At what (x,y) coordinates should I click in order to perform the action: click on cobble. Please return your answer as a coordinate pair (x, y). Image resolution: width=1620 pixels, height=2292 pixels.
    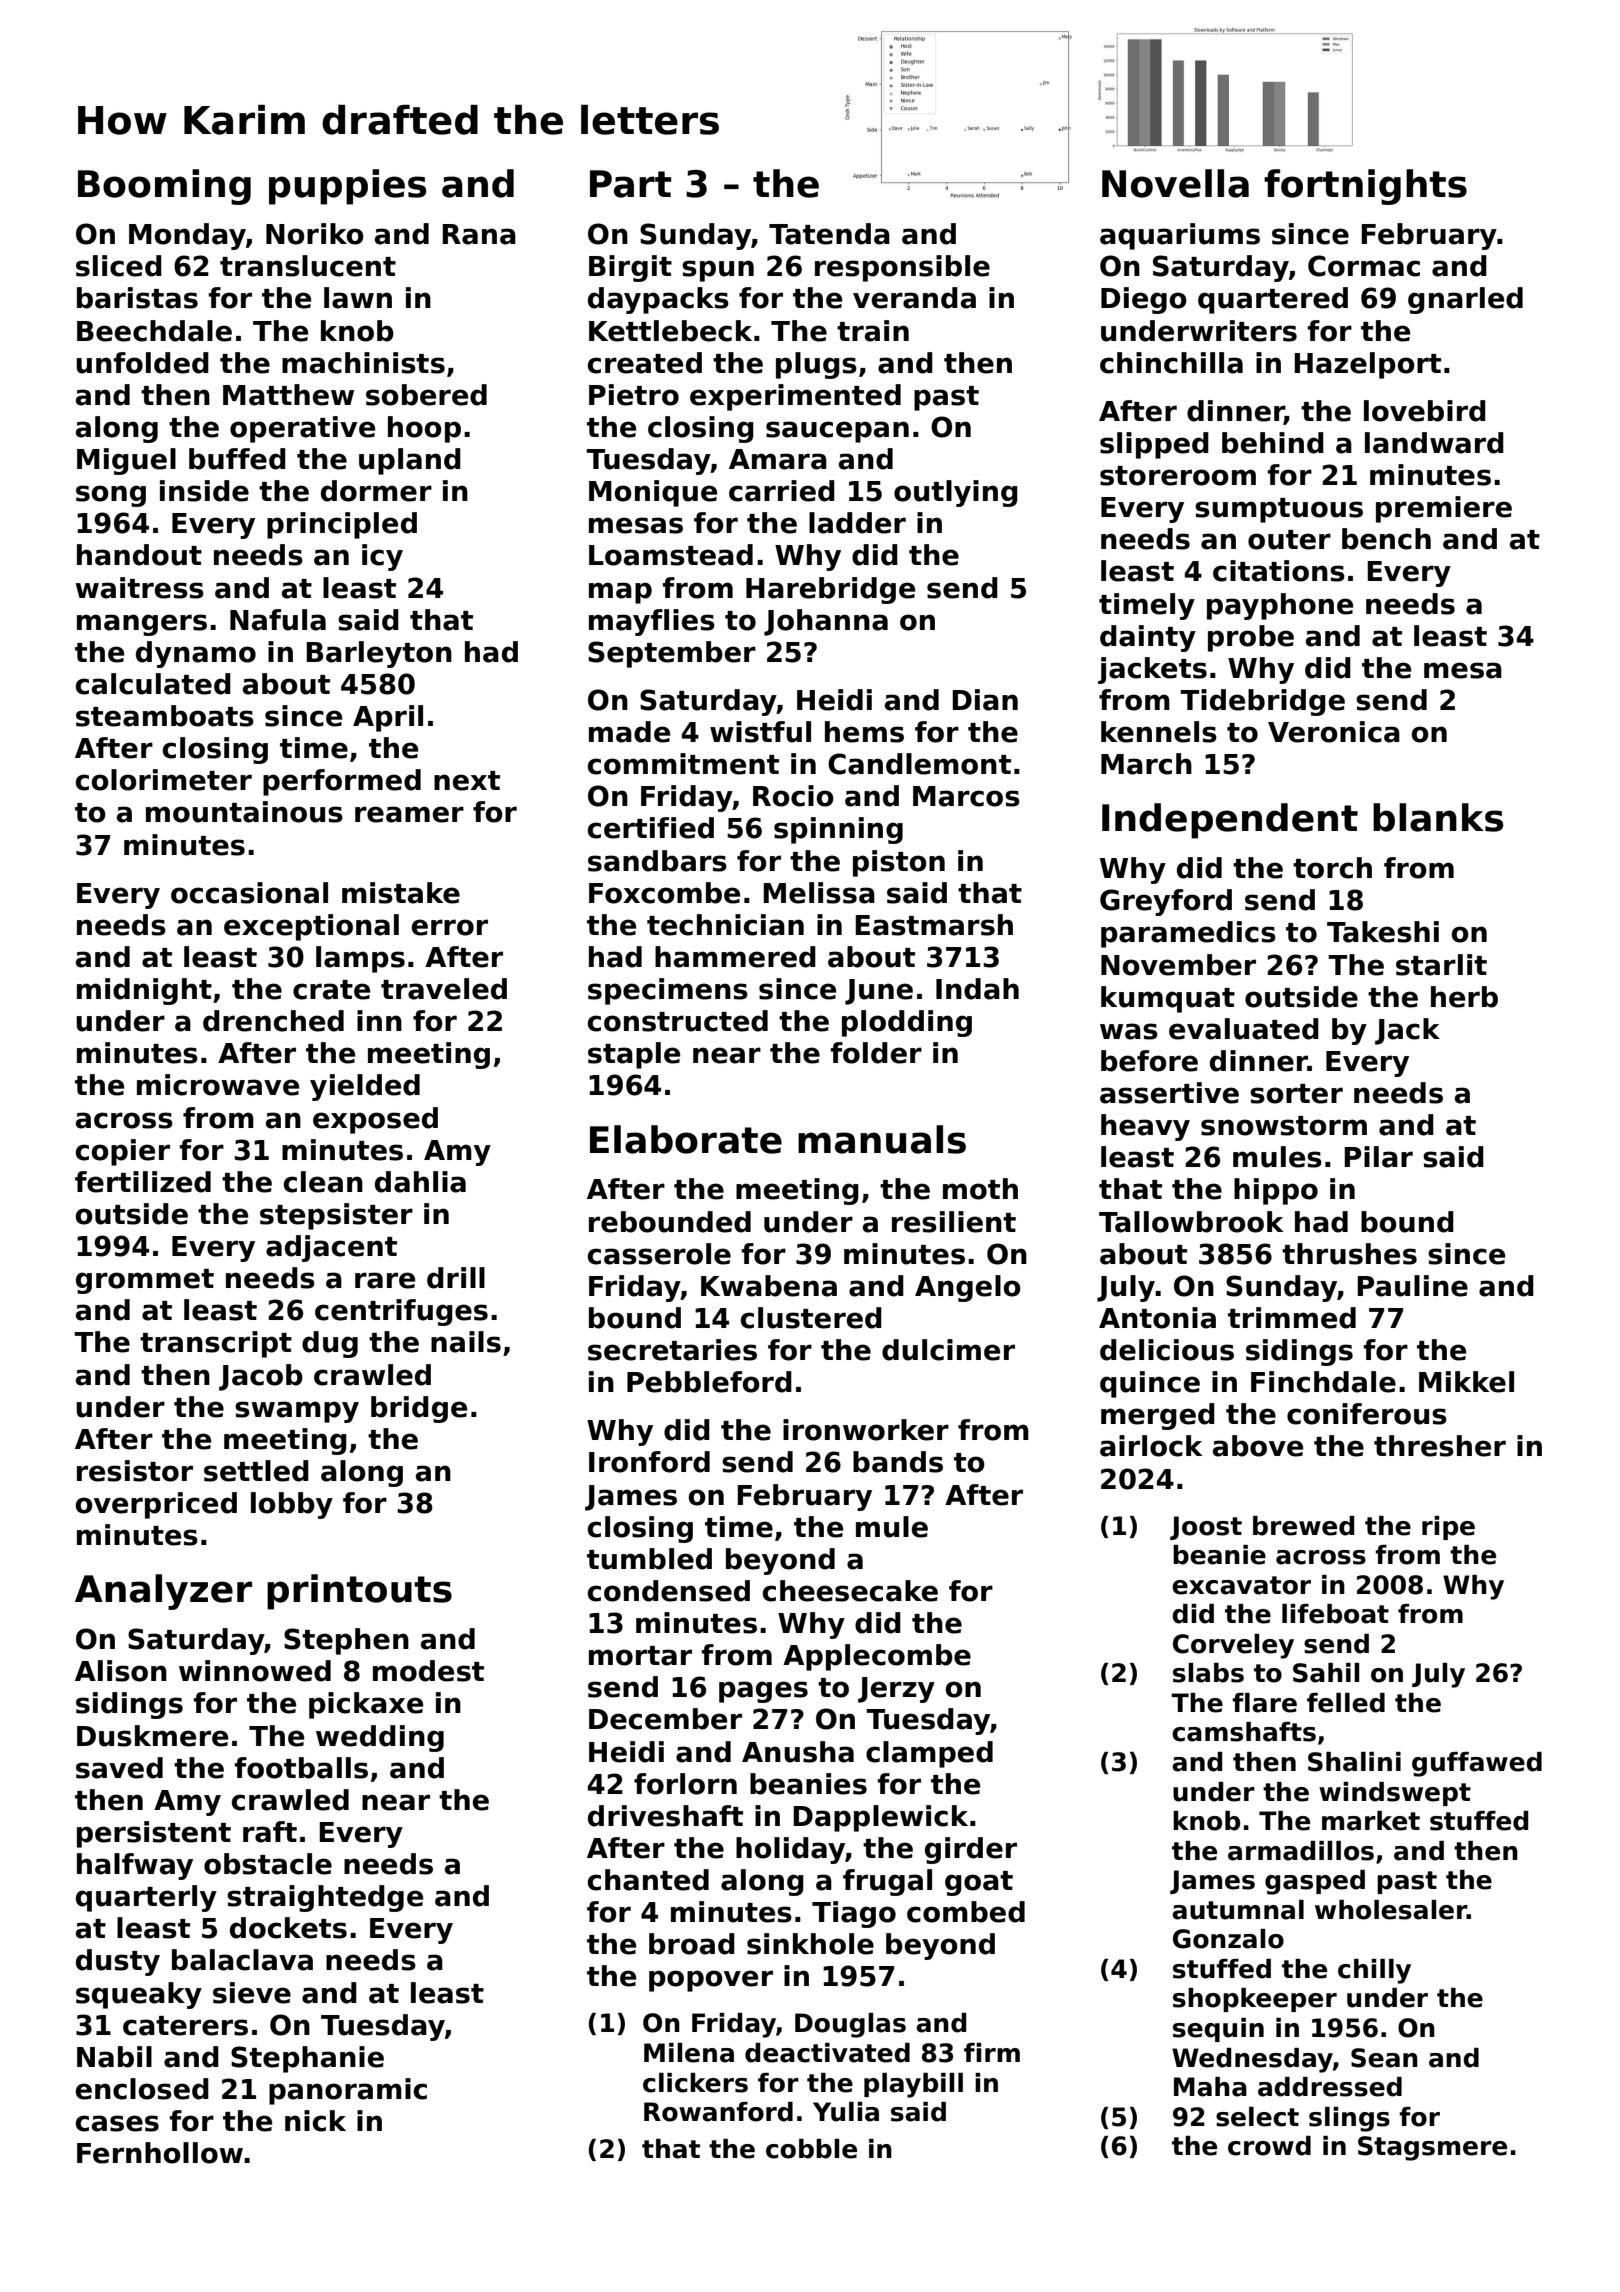
    Looking at the image, I should click on (811, 2149).
